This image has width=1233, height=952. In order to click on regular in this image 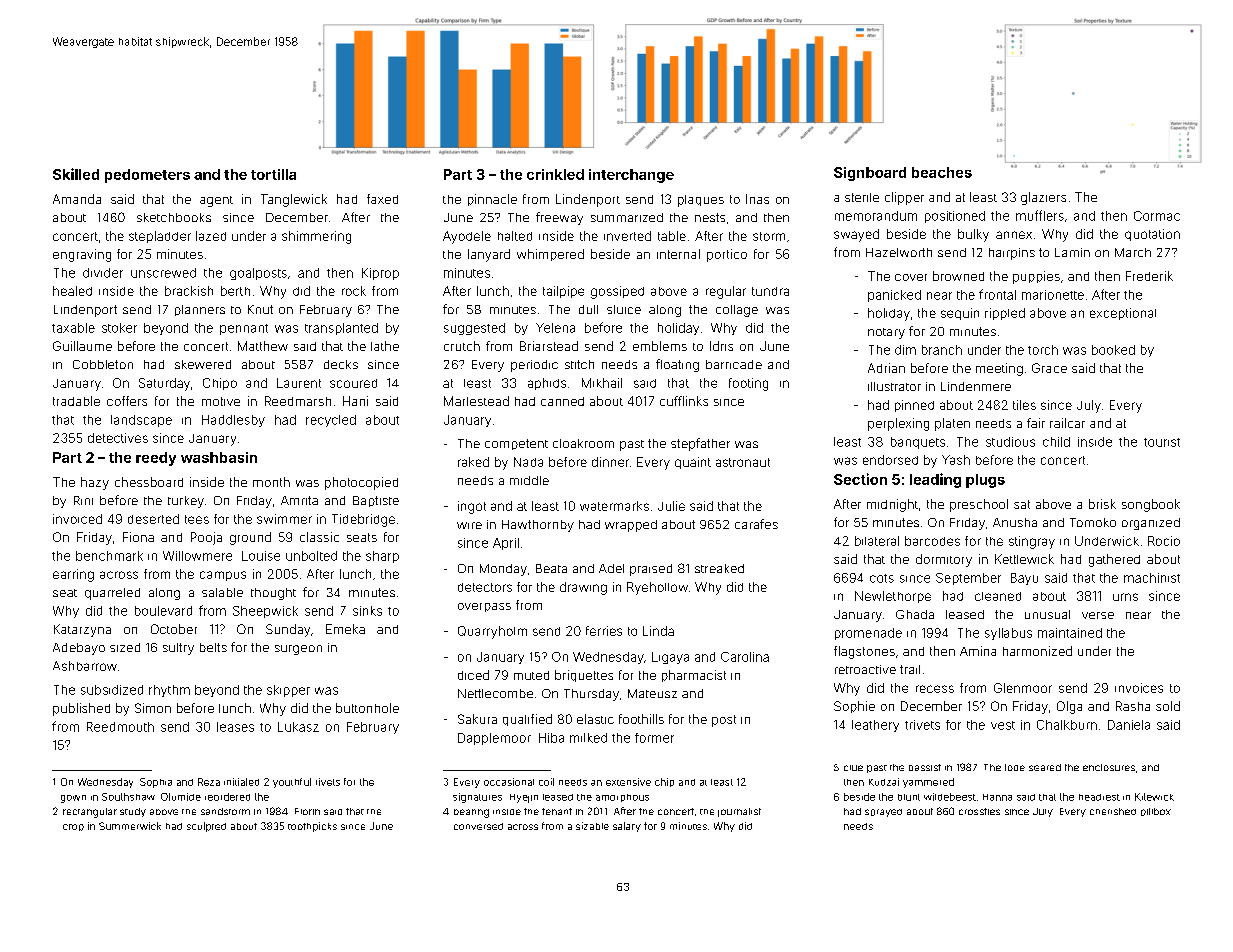, I will do `click(726, 292)`.
